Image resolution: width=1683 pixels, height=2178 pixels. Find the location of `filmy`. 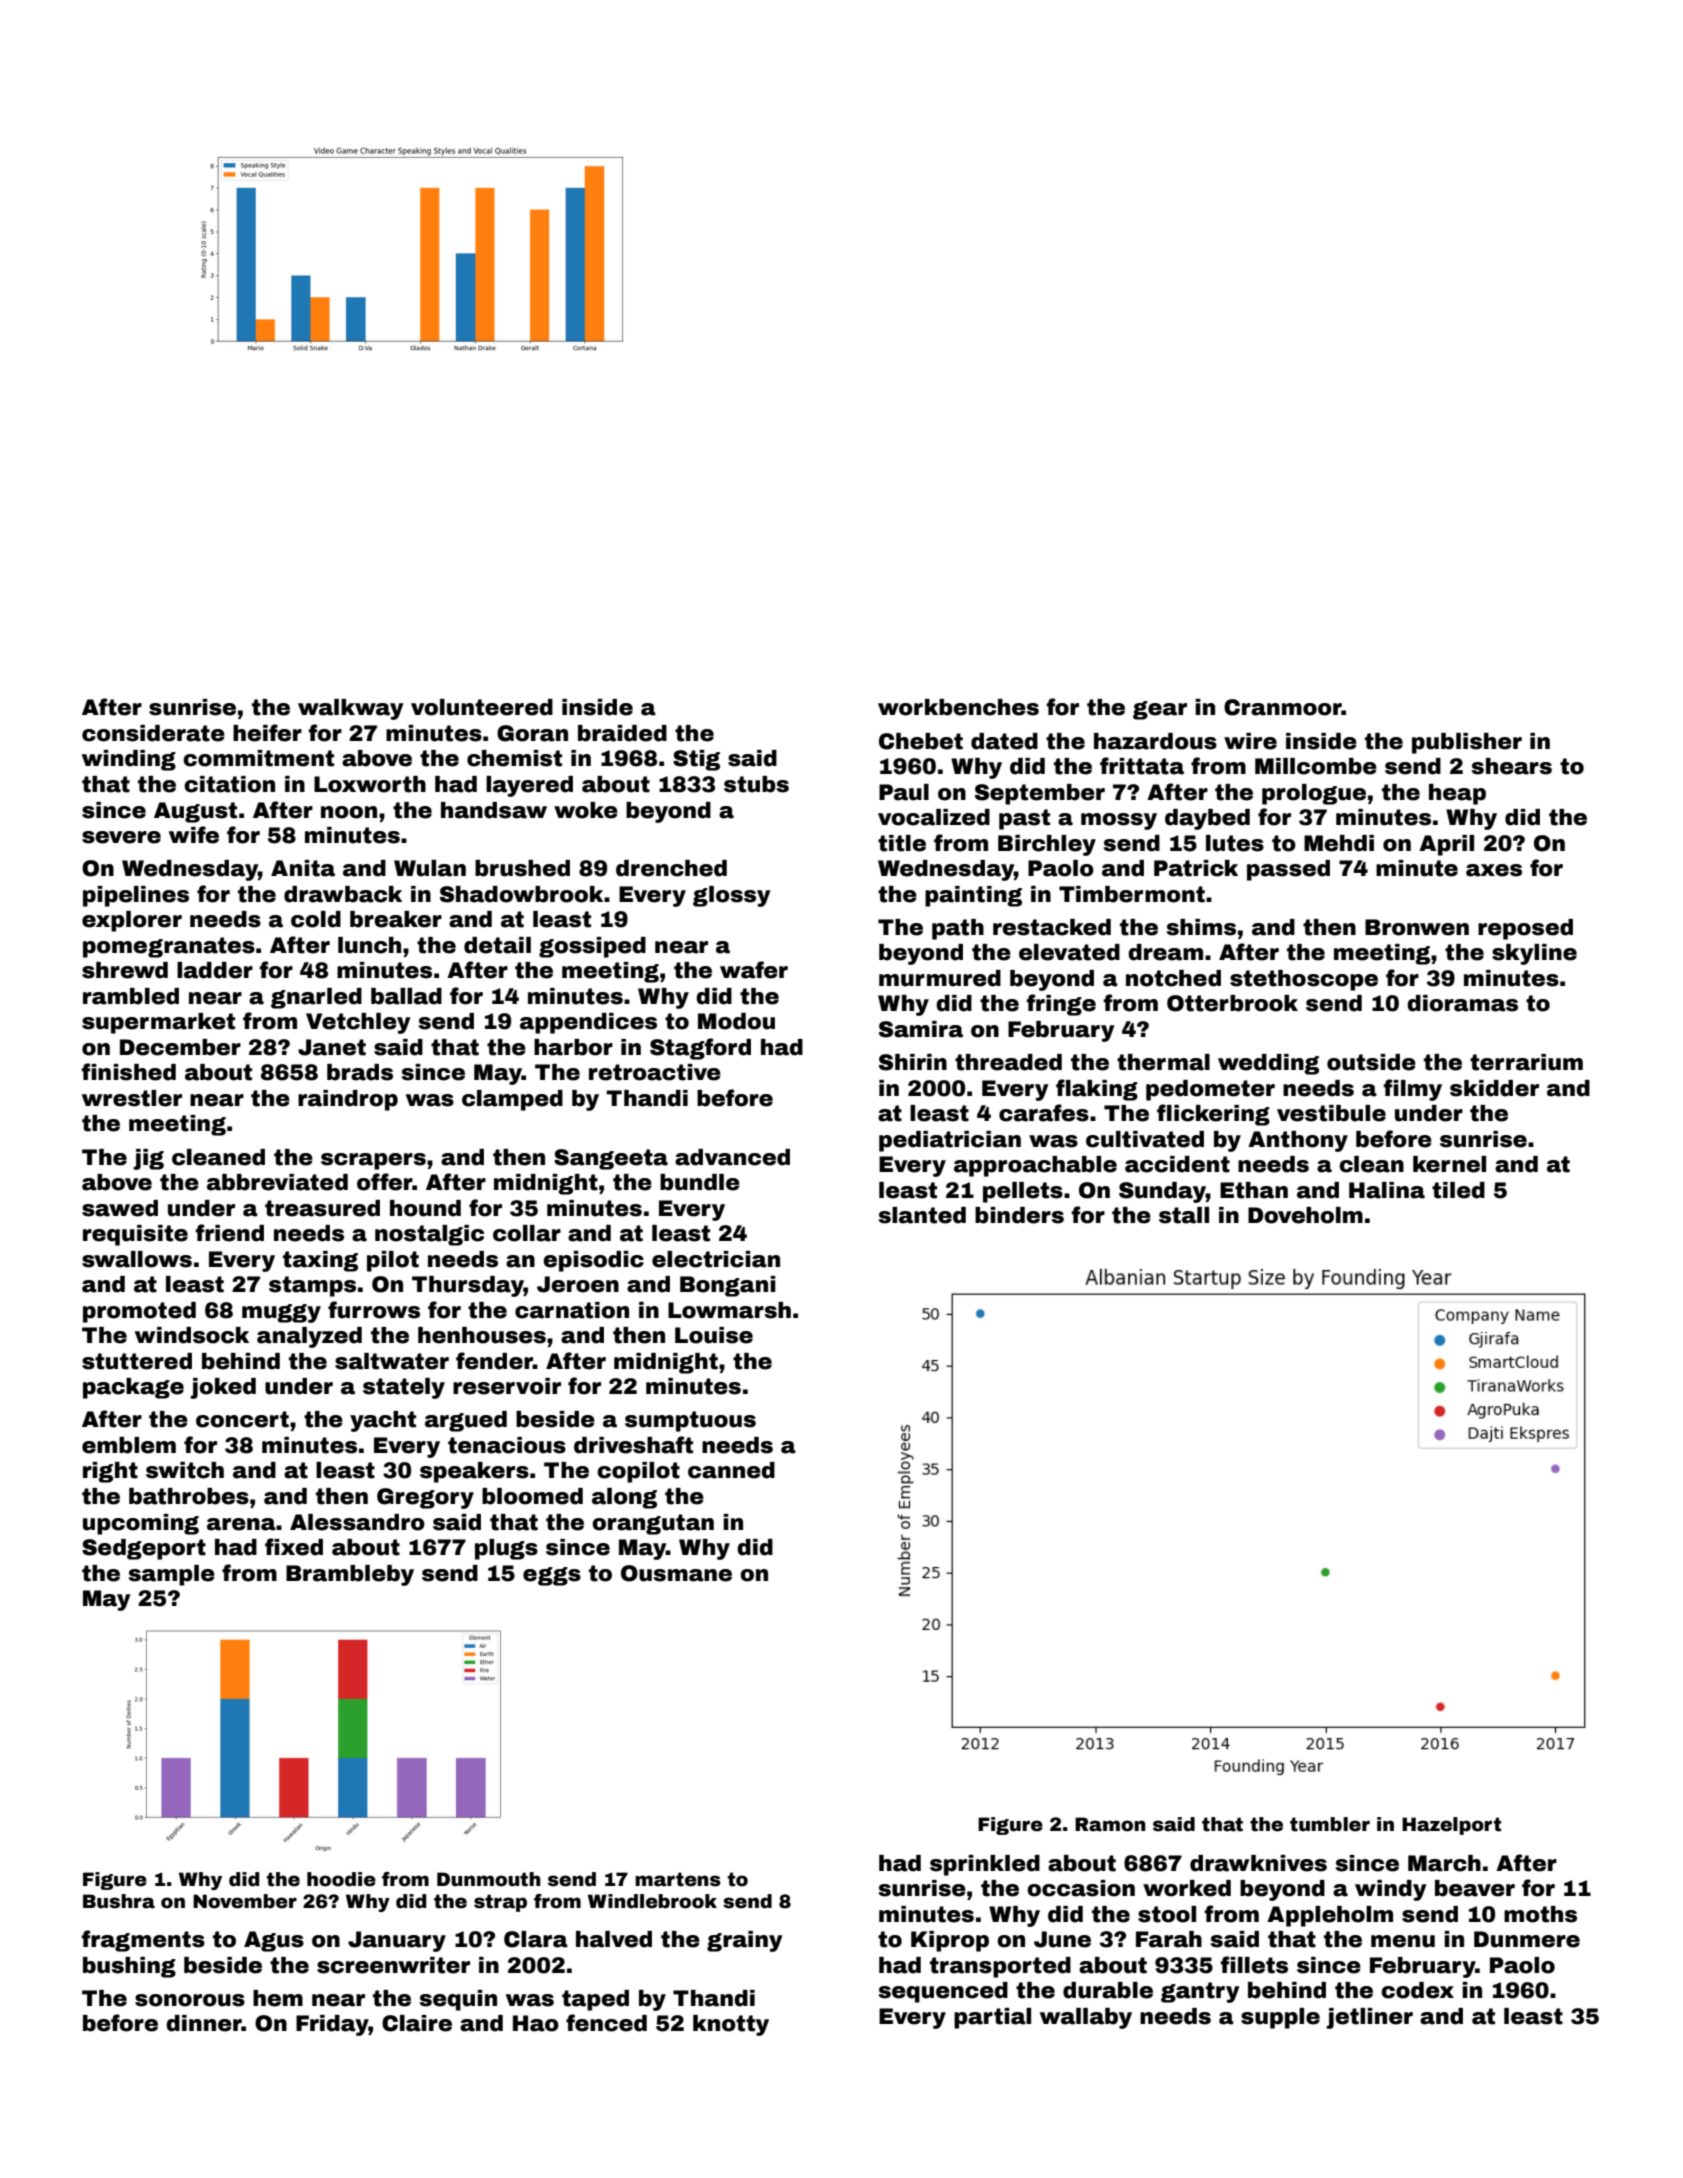

filmy is located at coordinates (1412, 1090).
